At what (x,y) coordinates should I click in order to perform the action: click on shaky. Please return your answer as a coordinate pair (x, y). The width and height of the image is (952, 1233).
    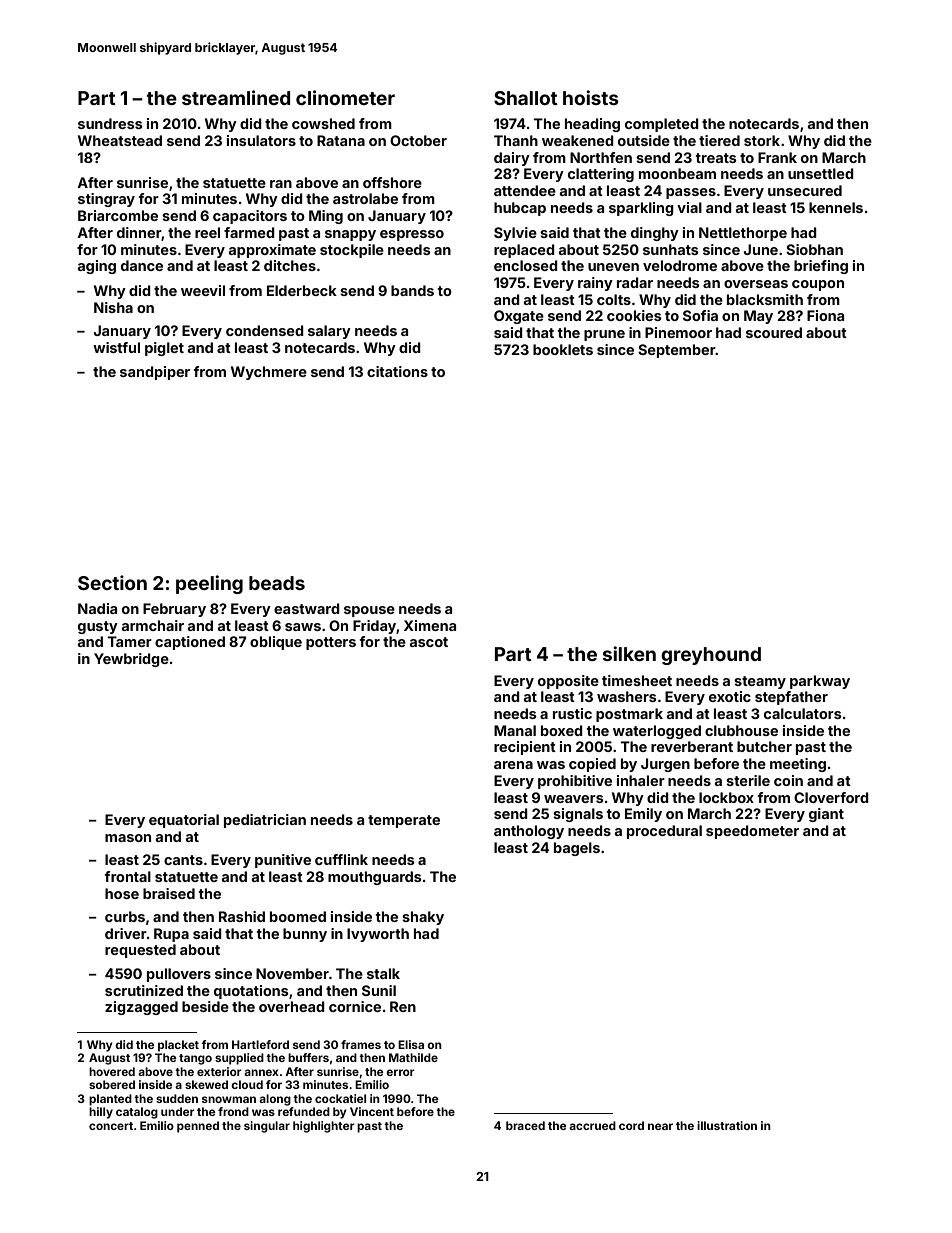
    Looking at the image, I should click on (423, 918).
